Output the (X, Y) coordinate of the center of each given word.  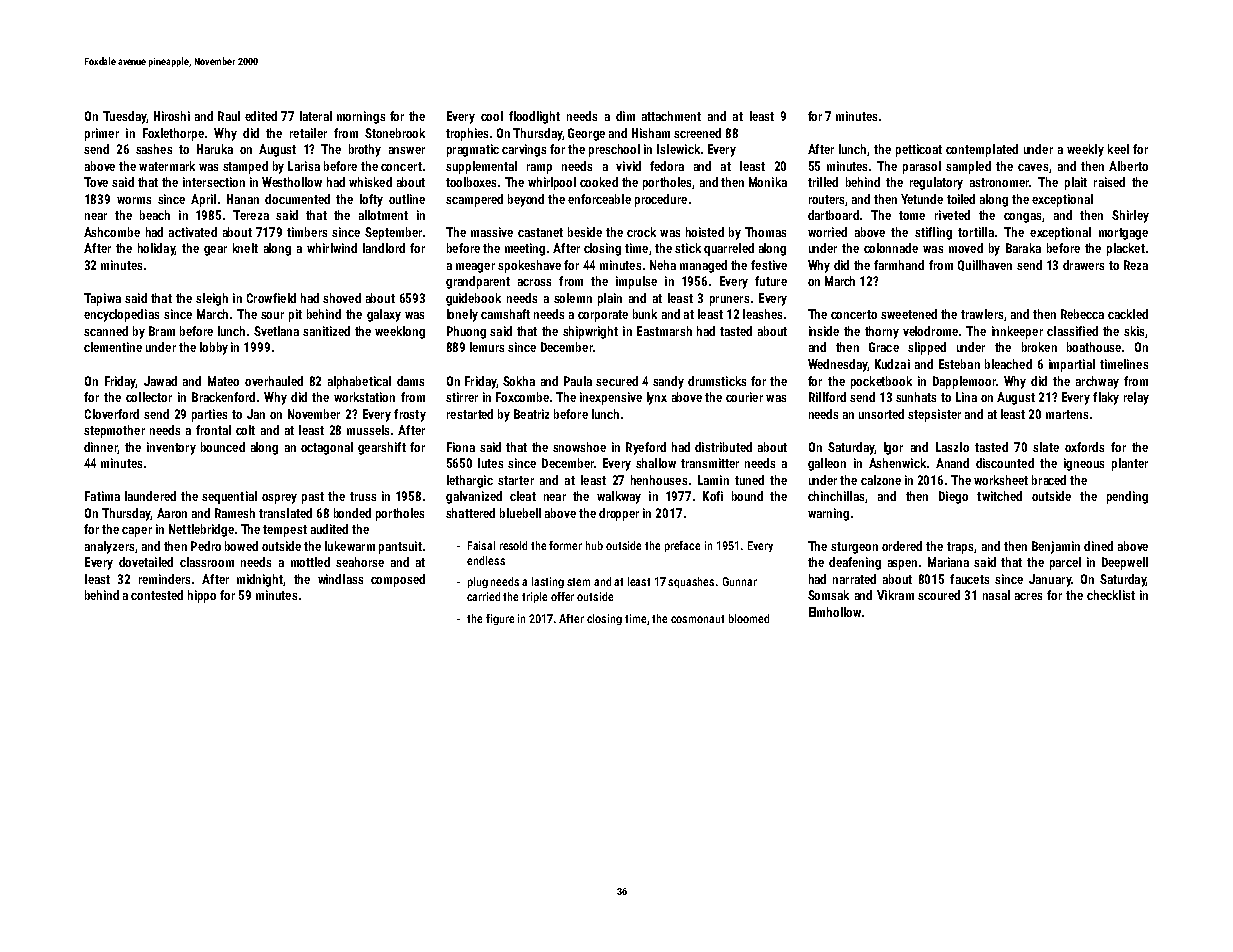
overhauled (274, 381)
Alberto (1128, 166)
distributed (723, 447)
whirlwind (332, 248)
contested (157, 595)
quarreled (729, 249)
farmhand (899, 265)
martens (1067, 414)
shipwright (590, 332)
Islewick (678, 149)
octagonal (327, 448)
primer (102, 134)
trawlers (982, 314)
